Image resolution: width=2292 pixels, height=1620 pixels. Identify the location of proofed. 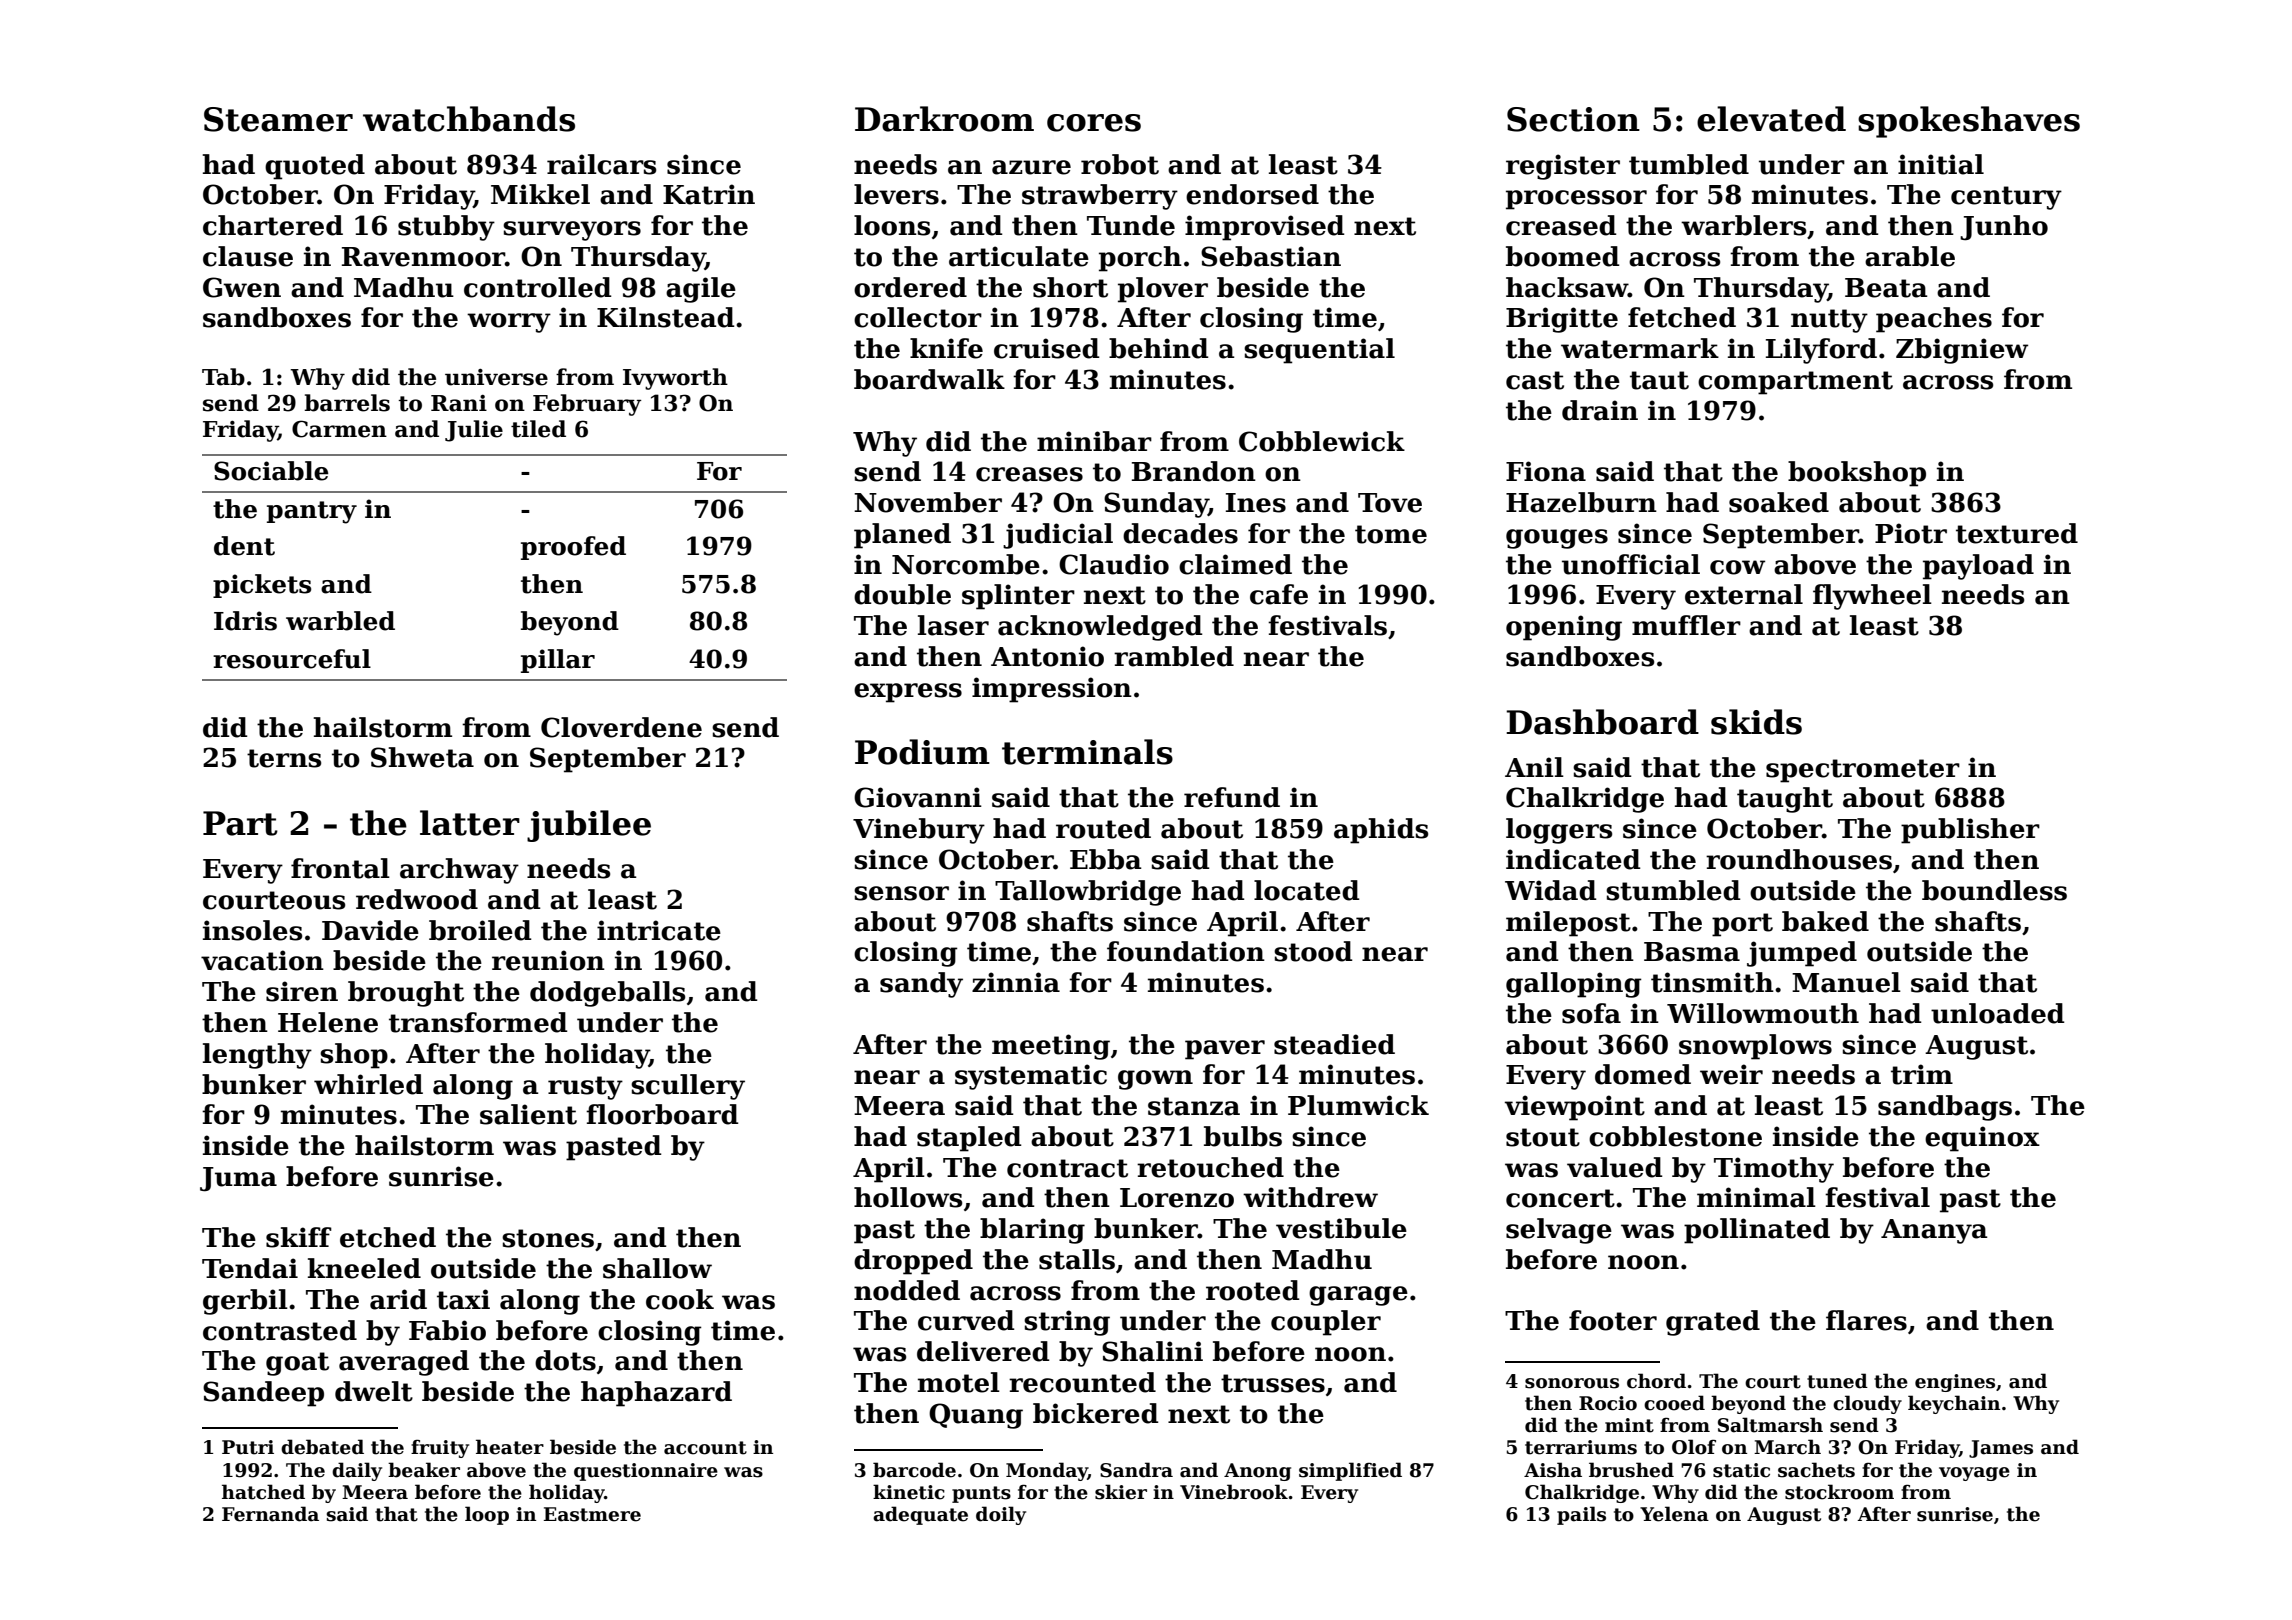
(573, 548).
